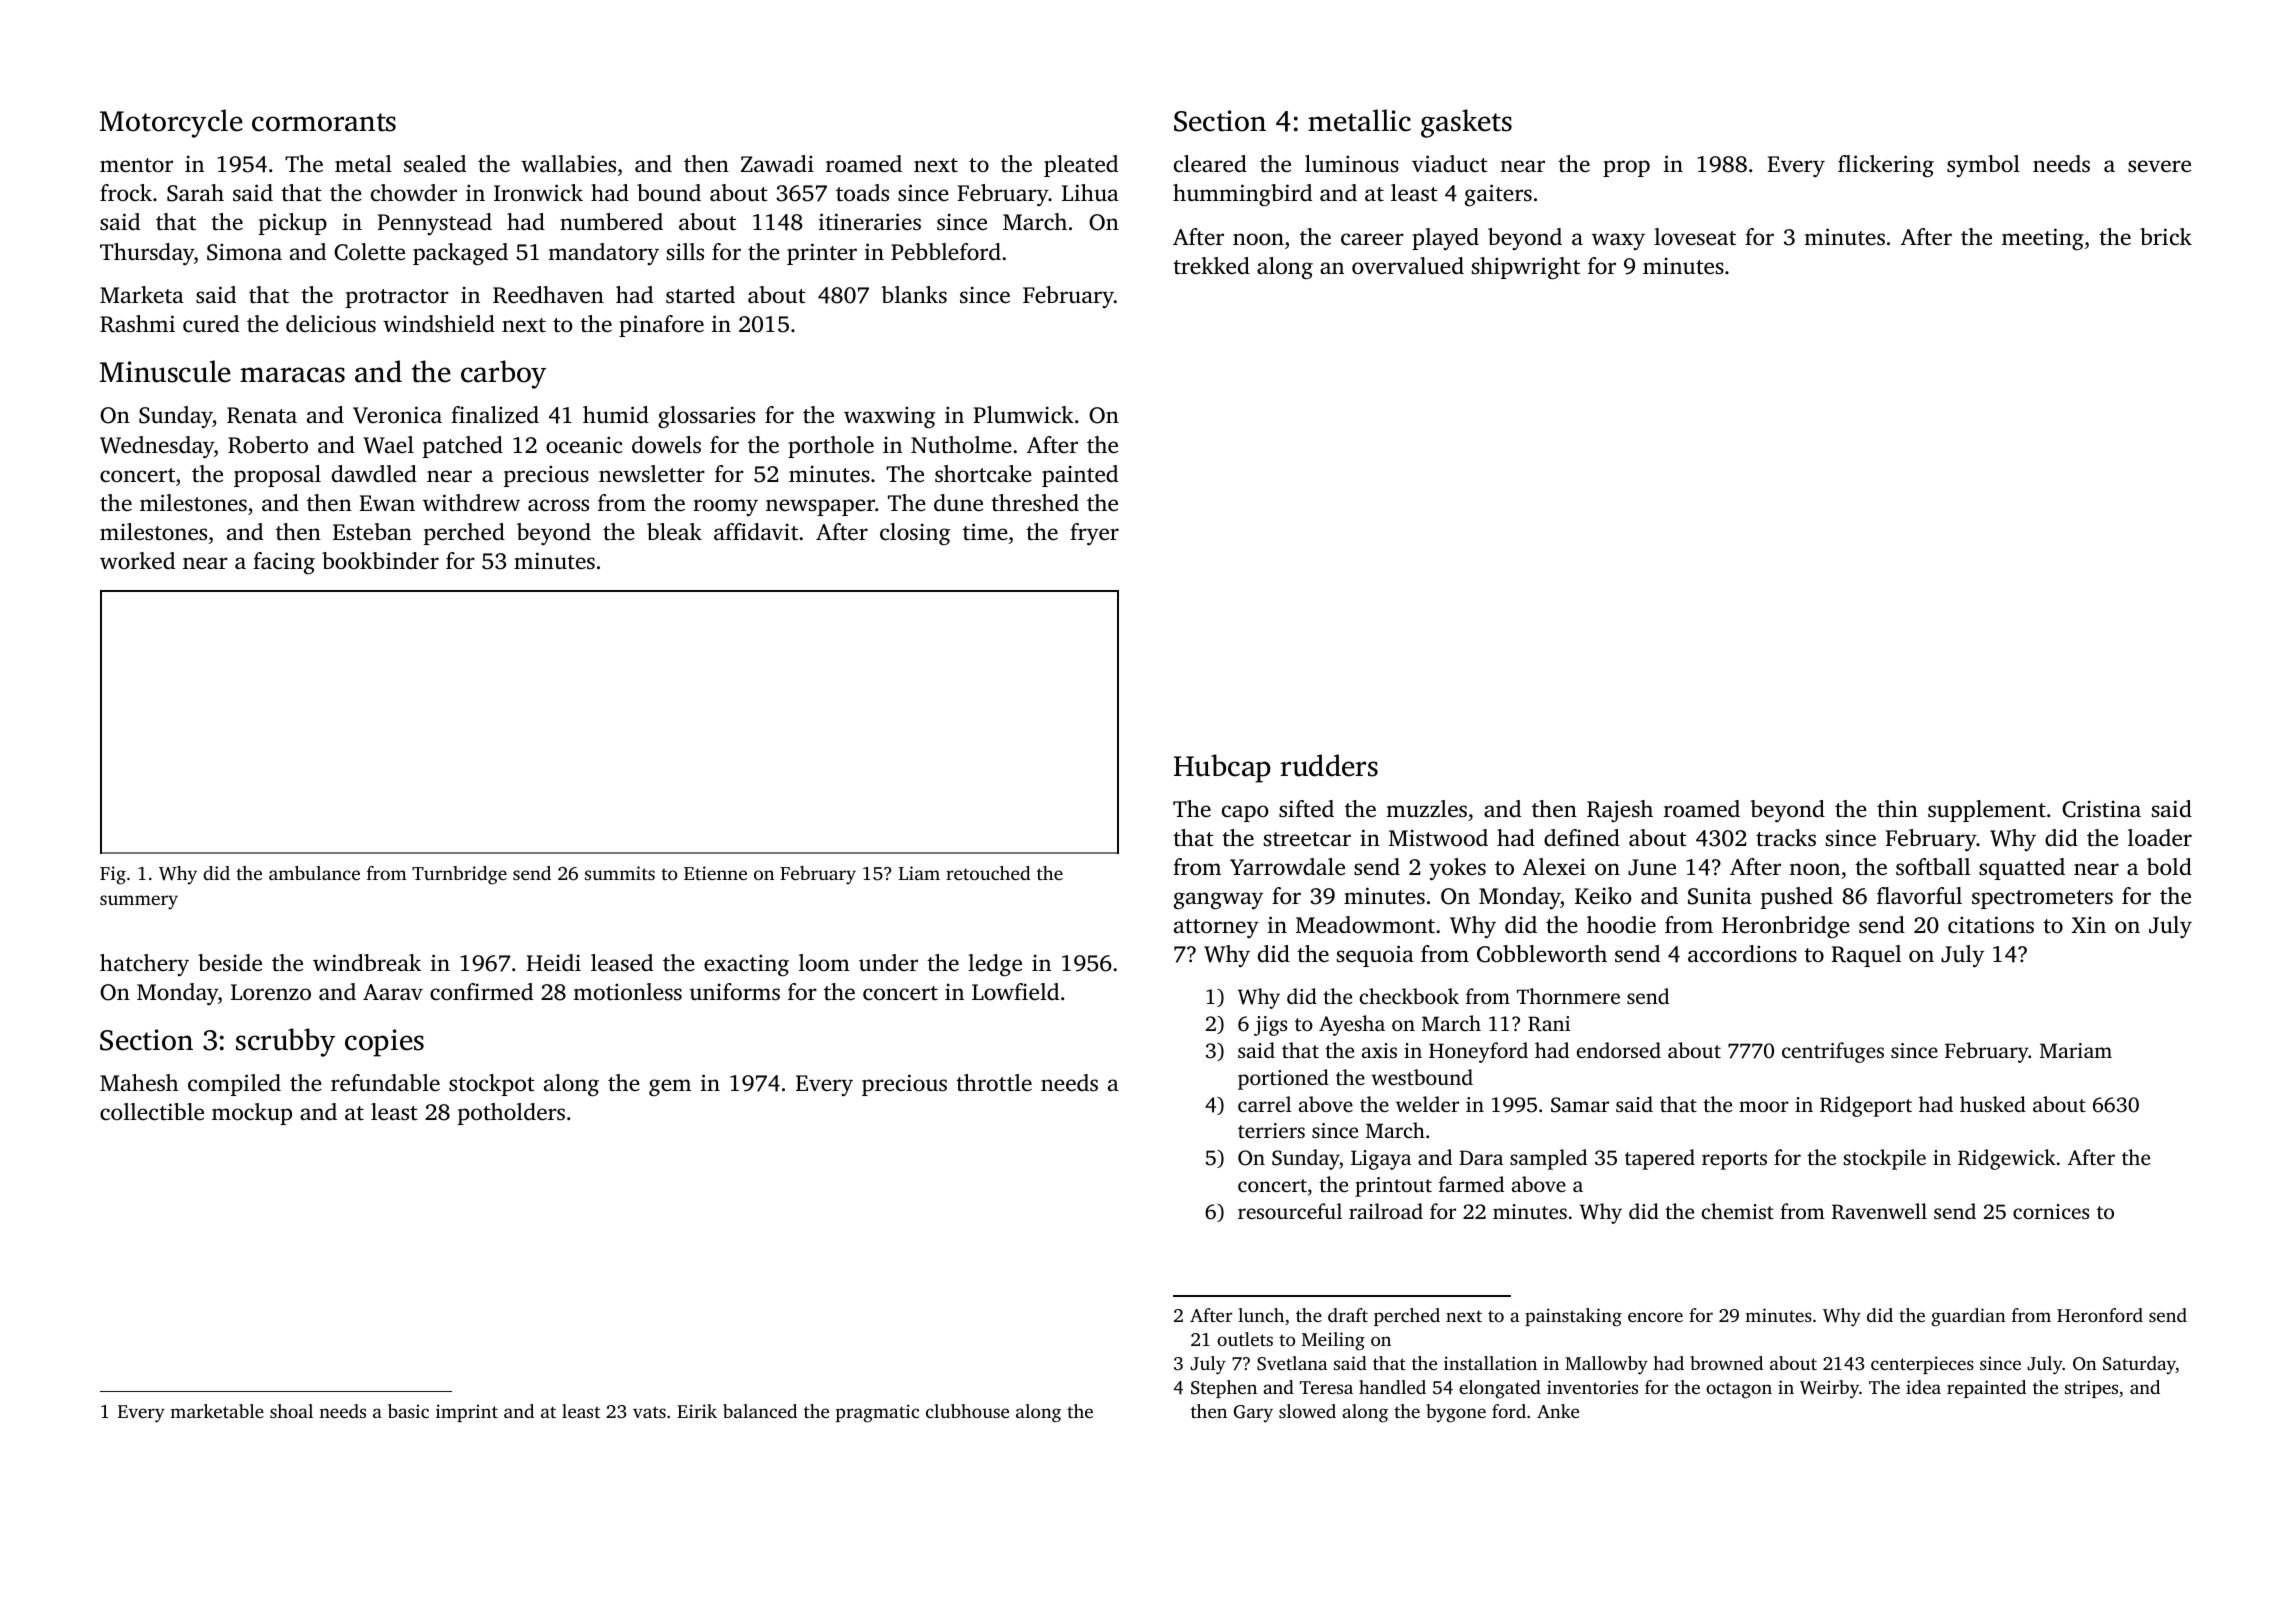 Image resolution: width=2292 pixels, height=1620 pixels. Describe the element at coordinates (1081, 166) in the screenshot. I see `pleated` at that location.
